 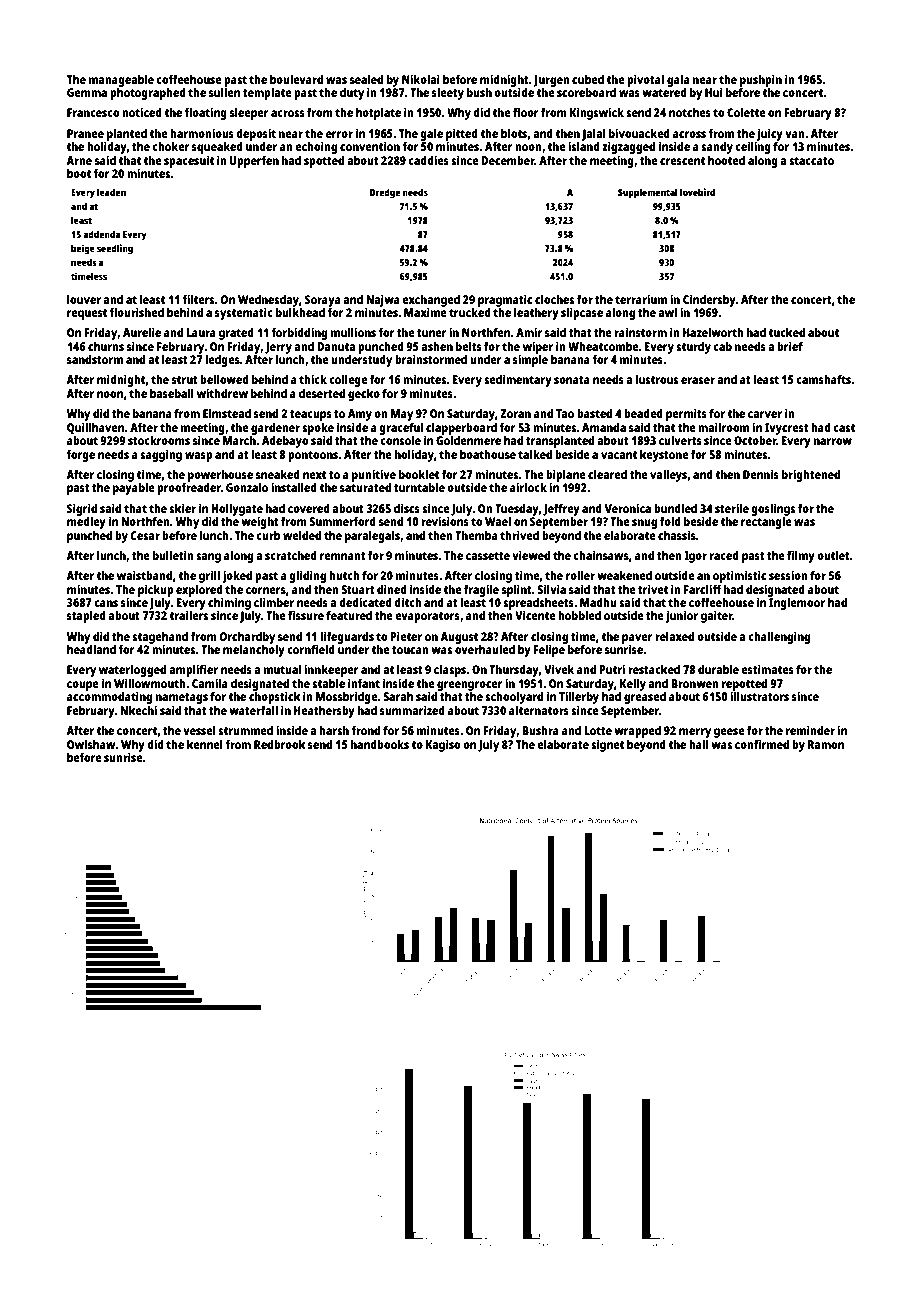 What do you see at coordinates (244, 313) in the screenshot?
I see `systematic` at bounding box center [244, 313].
